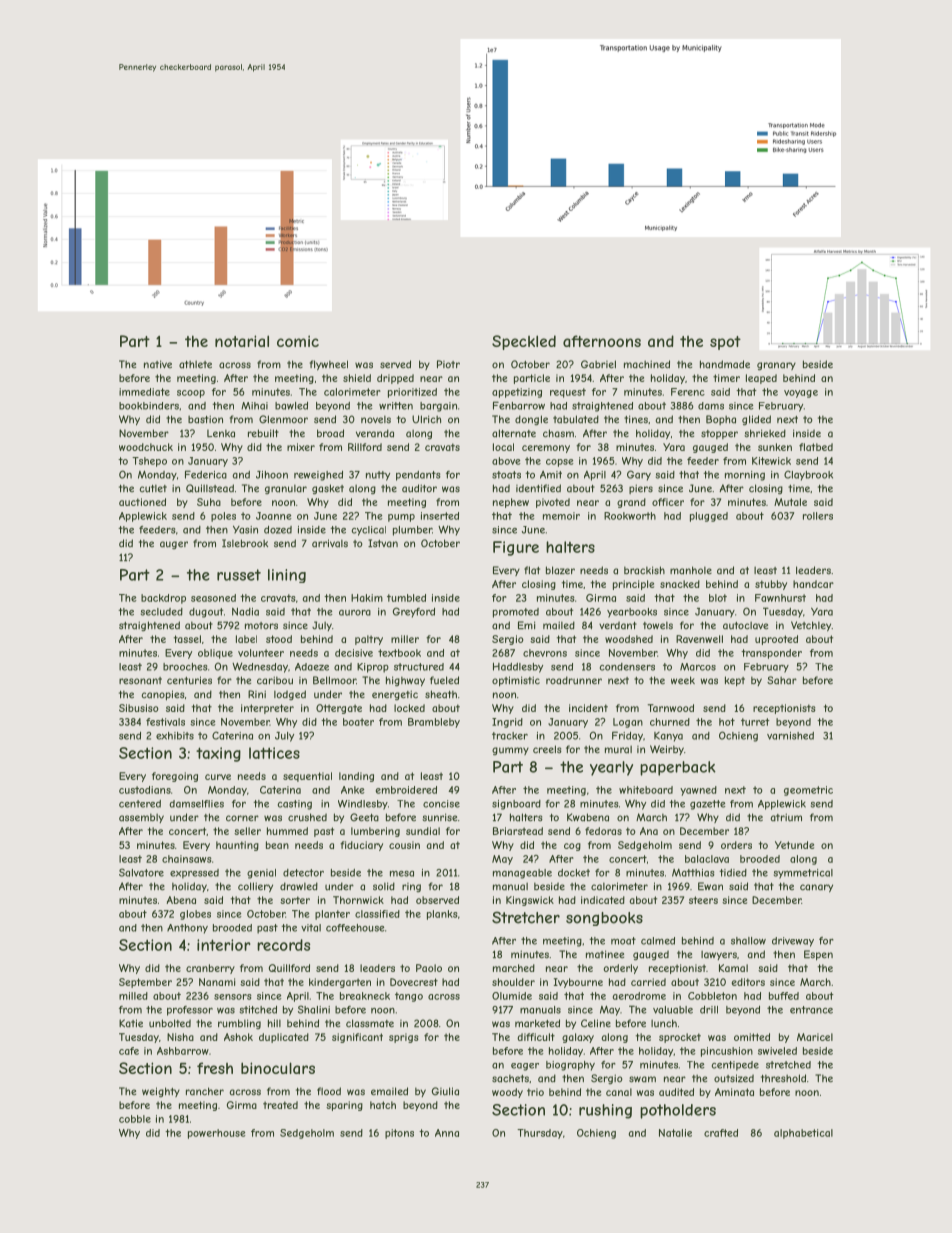  I want to click on incident, so click(588, 708).
